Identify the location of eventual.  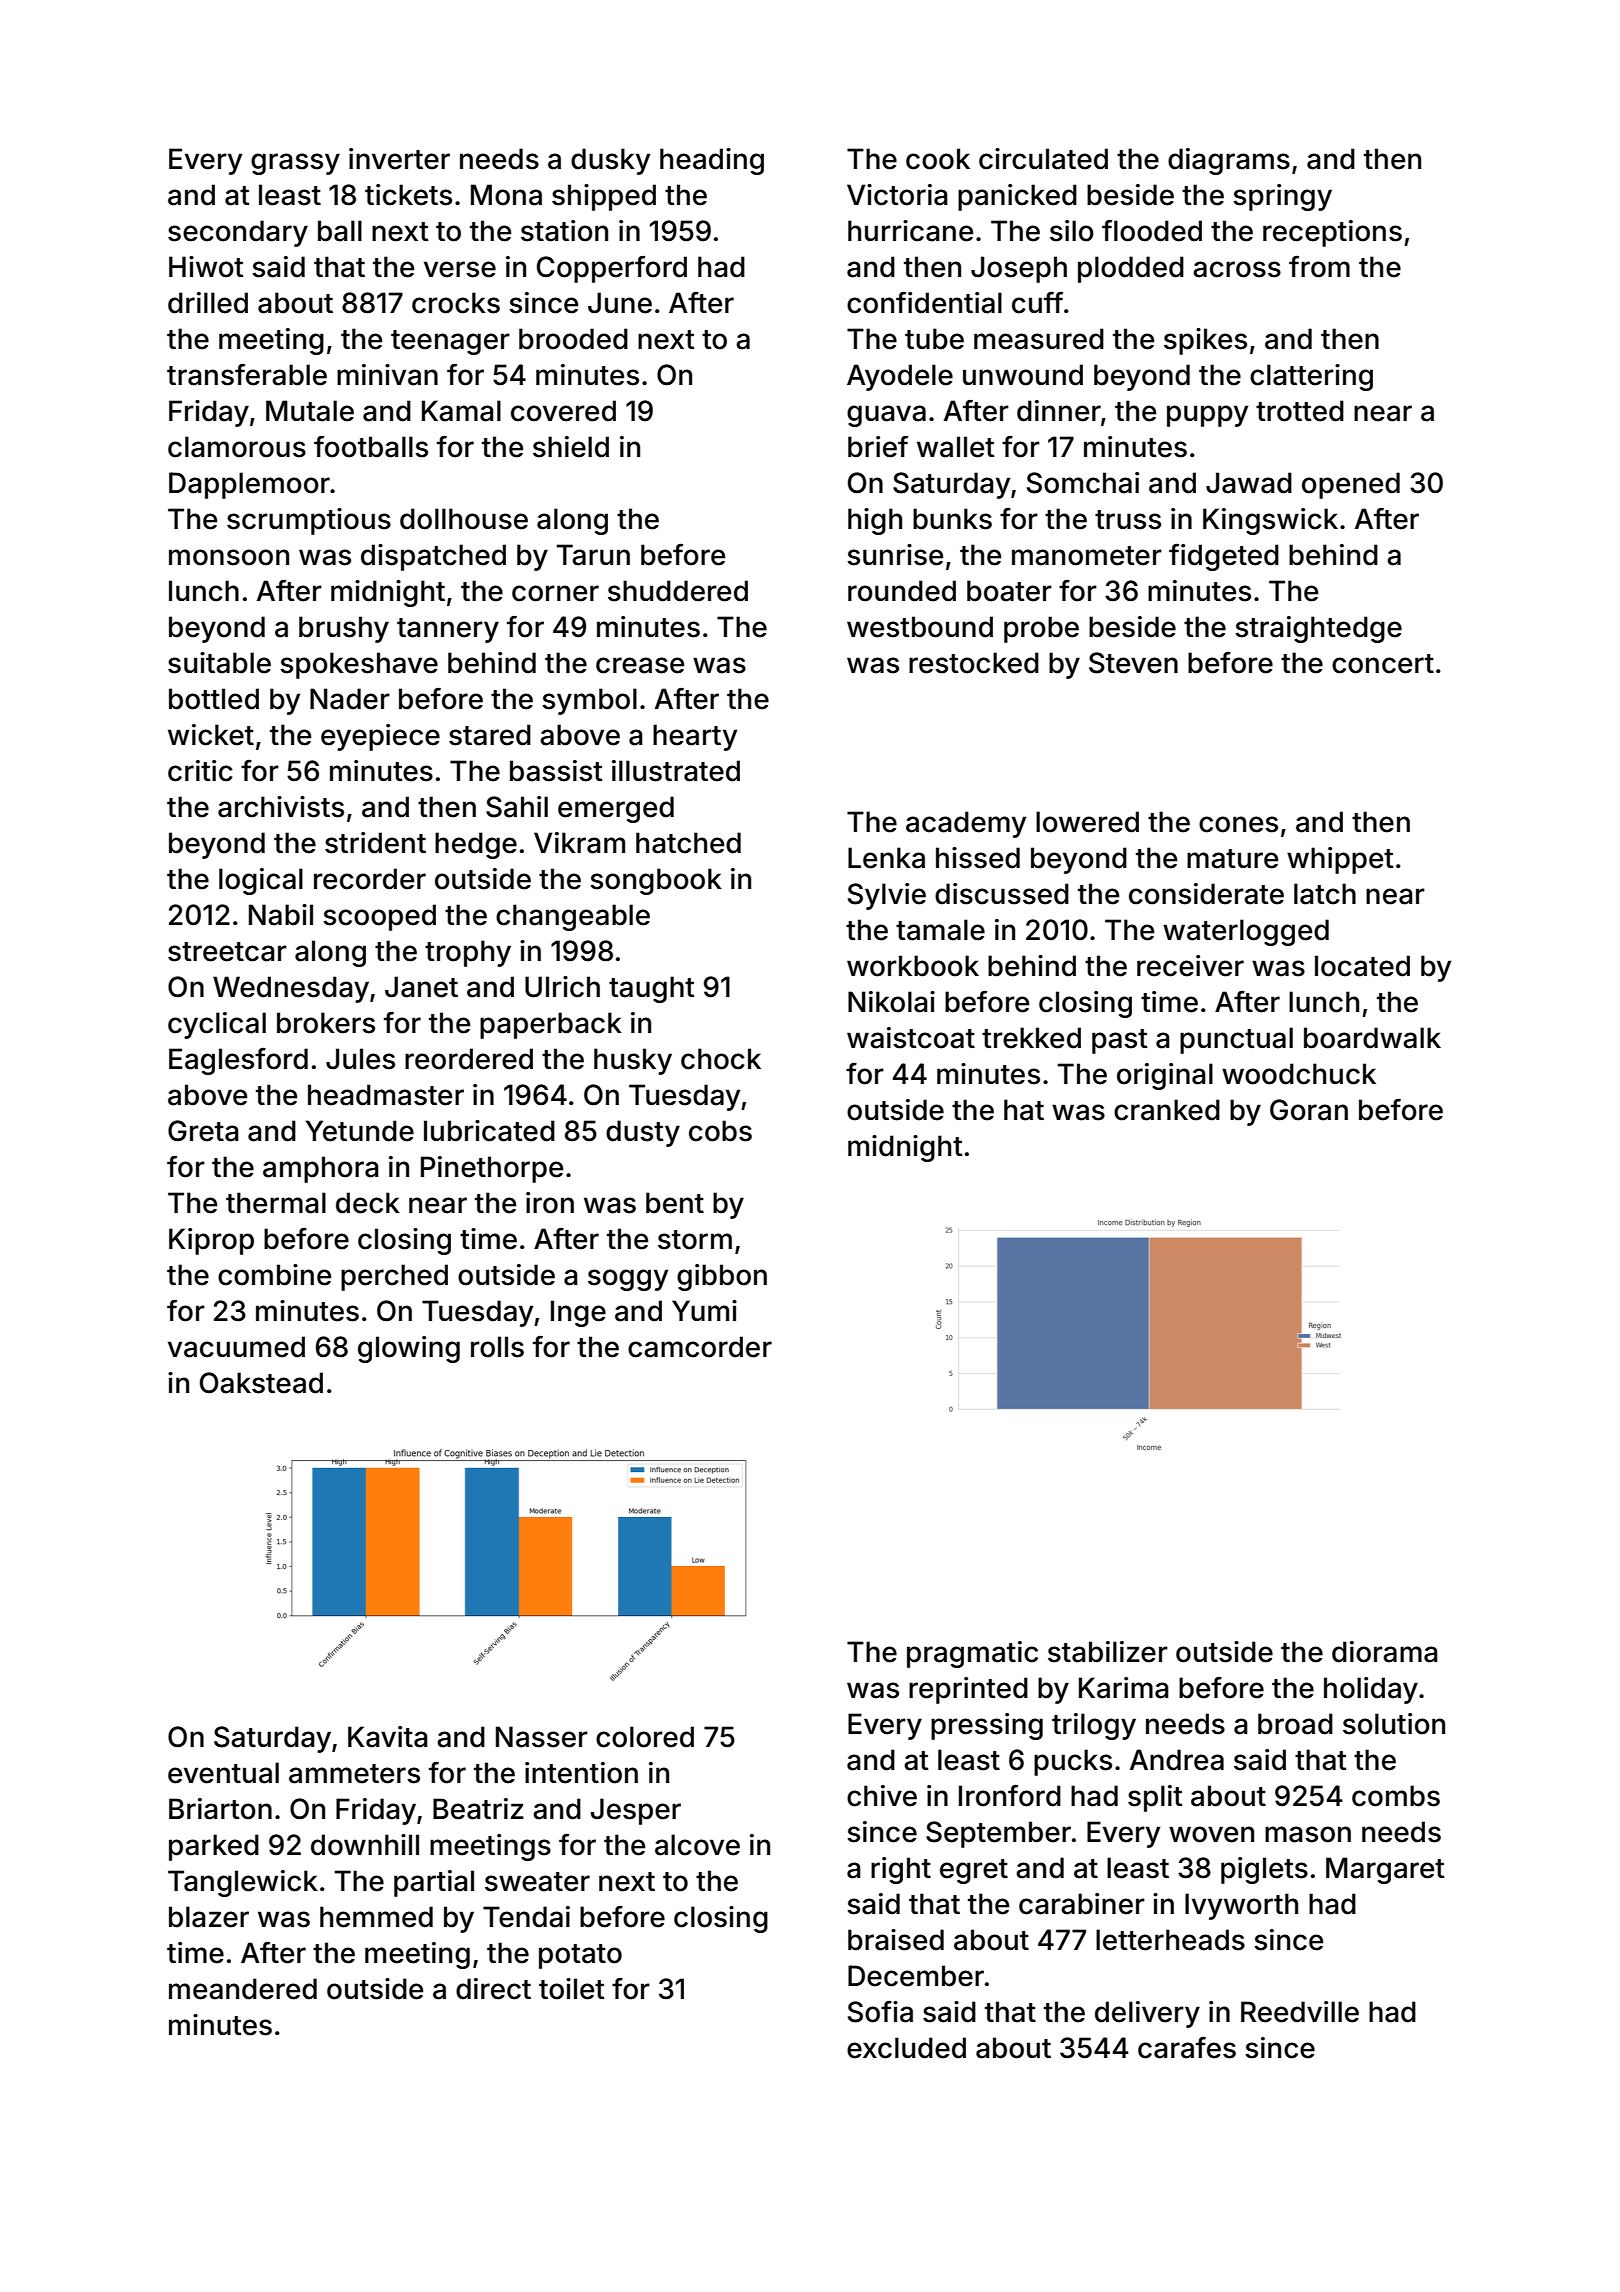
(223, 1773).
